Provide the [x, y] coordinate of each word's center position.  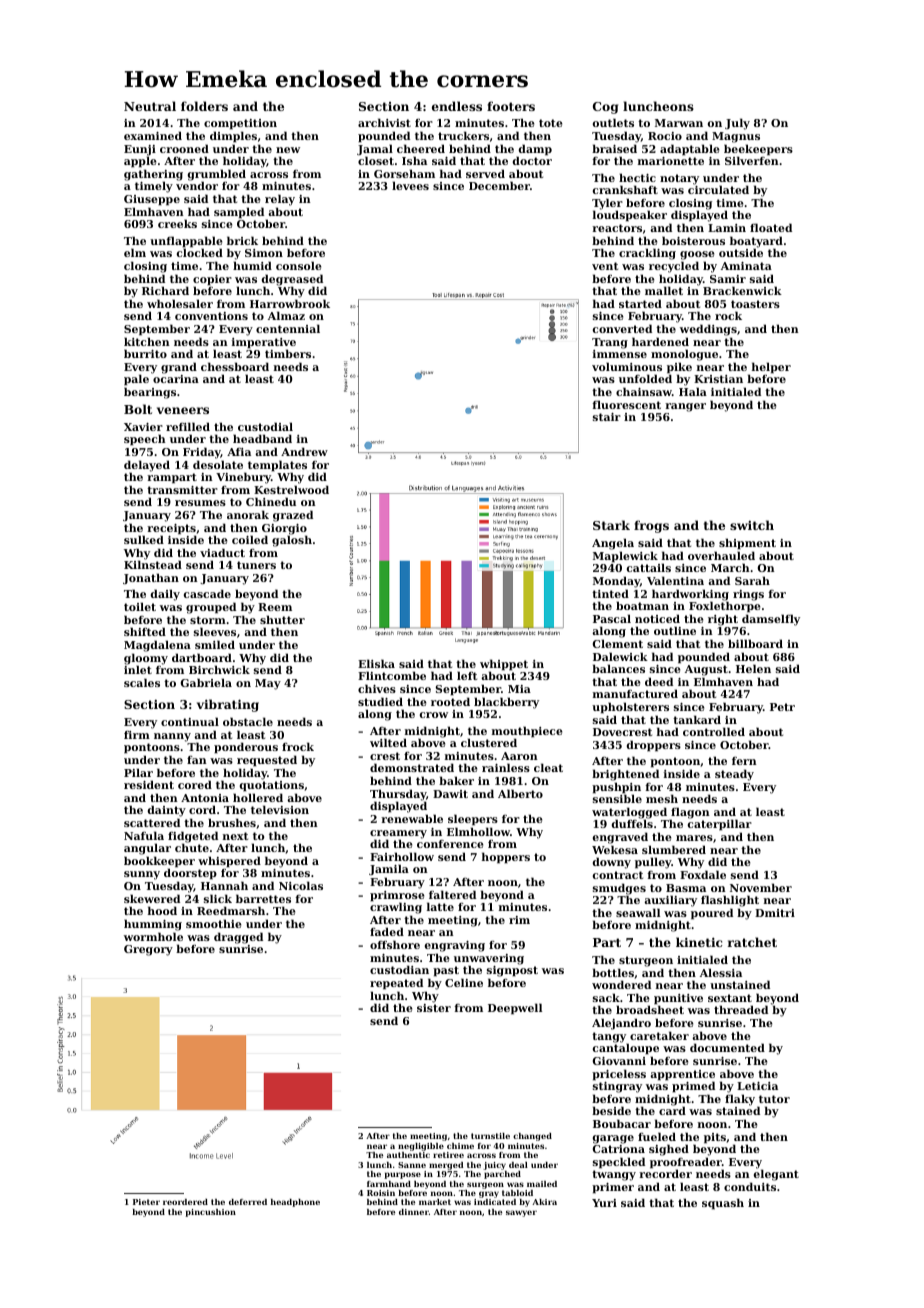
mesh [662, 798]
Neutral [150, 106]
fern [744, 761]
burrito [145, 353]
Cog [605, 108]
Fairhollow [402, 856]
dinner [414, 1212]
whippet [504, 665]
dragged [238, 938]
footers [511, 106]
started [640, 303]
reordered [185, 1202]
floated [771, 227]
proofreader [686, 1163]
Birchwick [219, 669]
